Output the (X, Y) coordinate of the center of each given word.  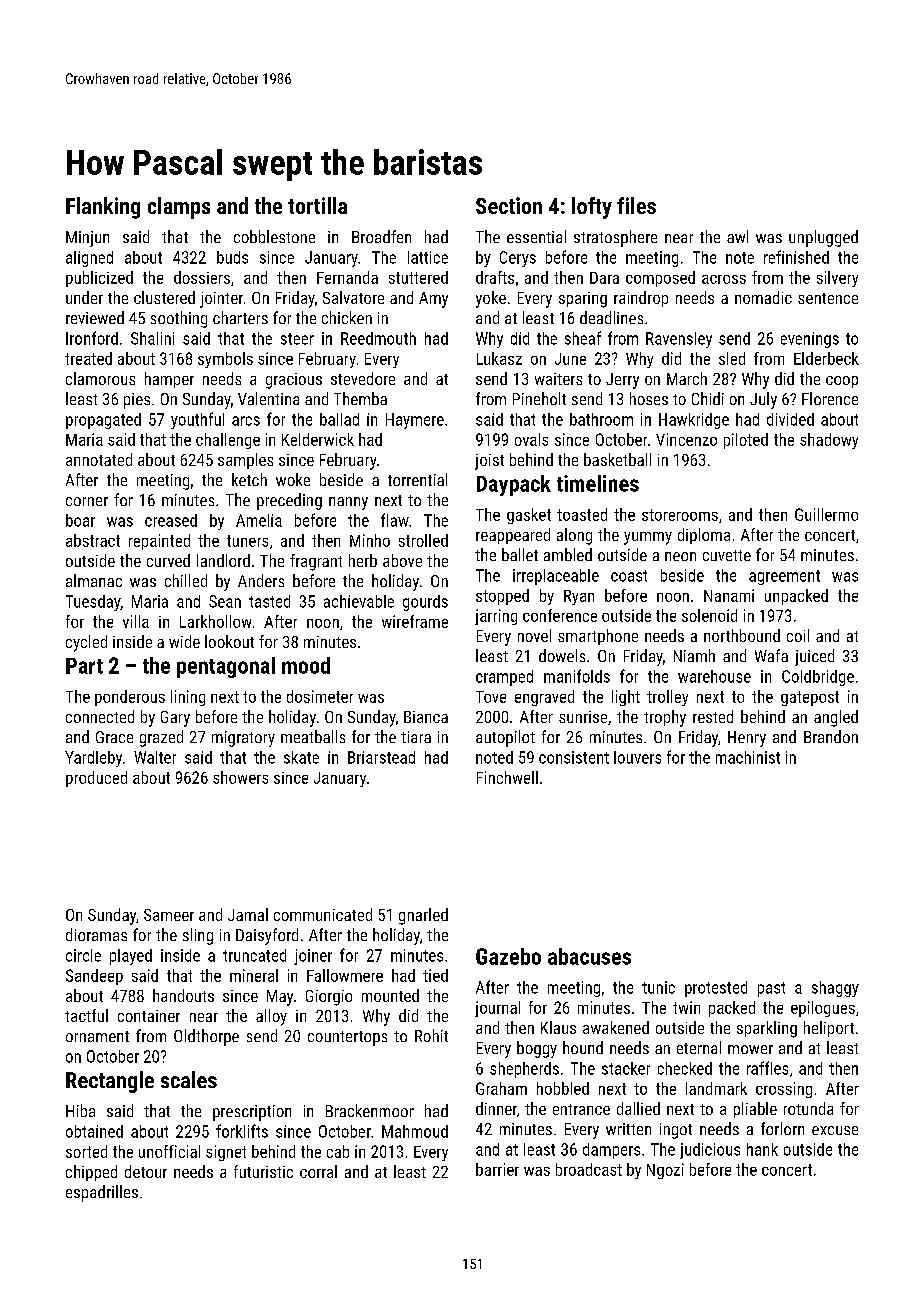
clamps (179, 208)
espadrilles (102, 1193)
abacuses (589, 956)
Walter (155, 757)
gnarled (423, 916)
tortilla (317, 205)
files (636, 205)
